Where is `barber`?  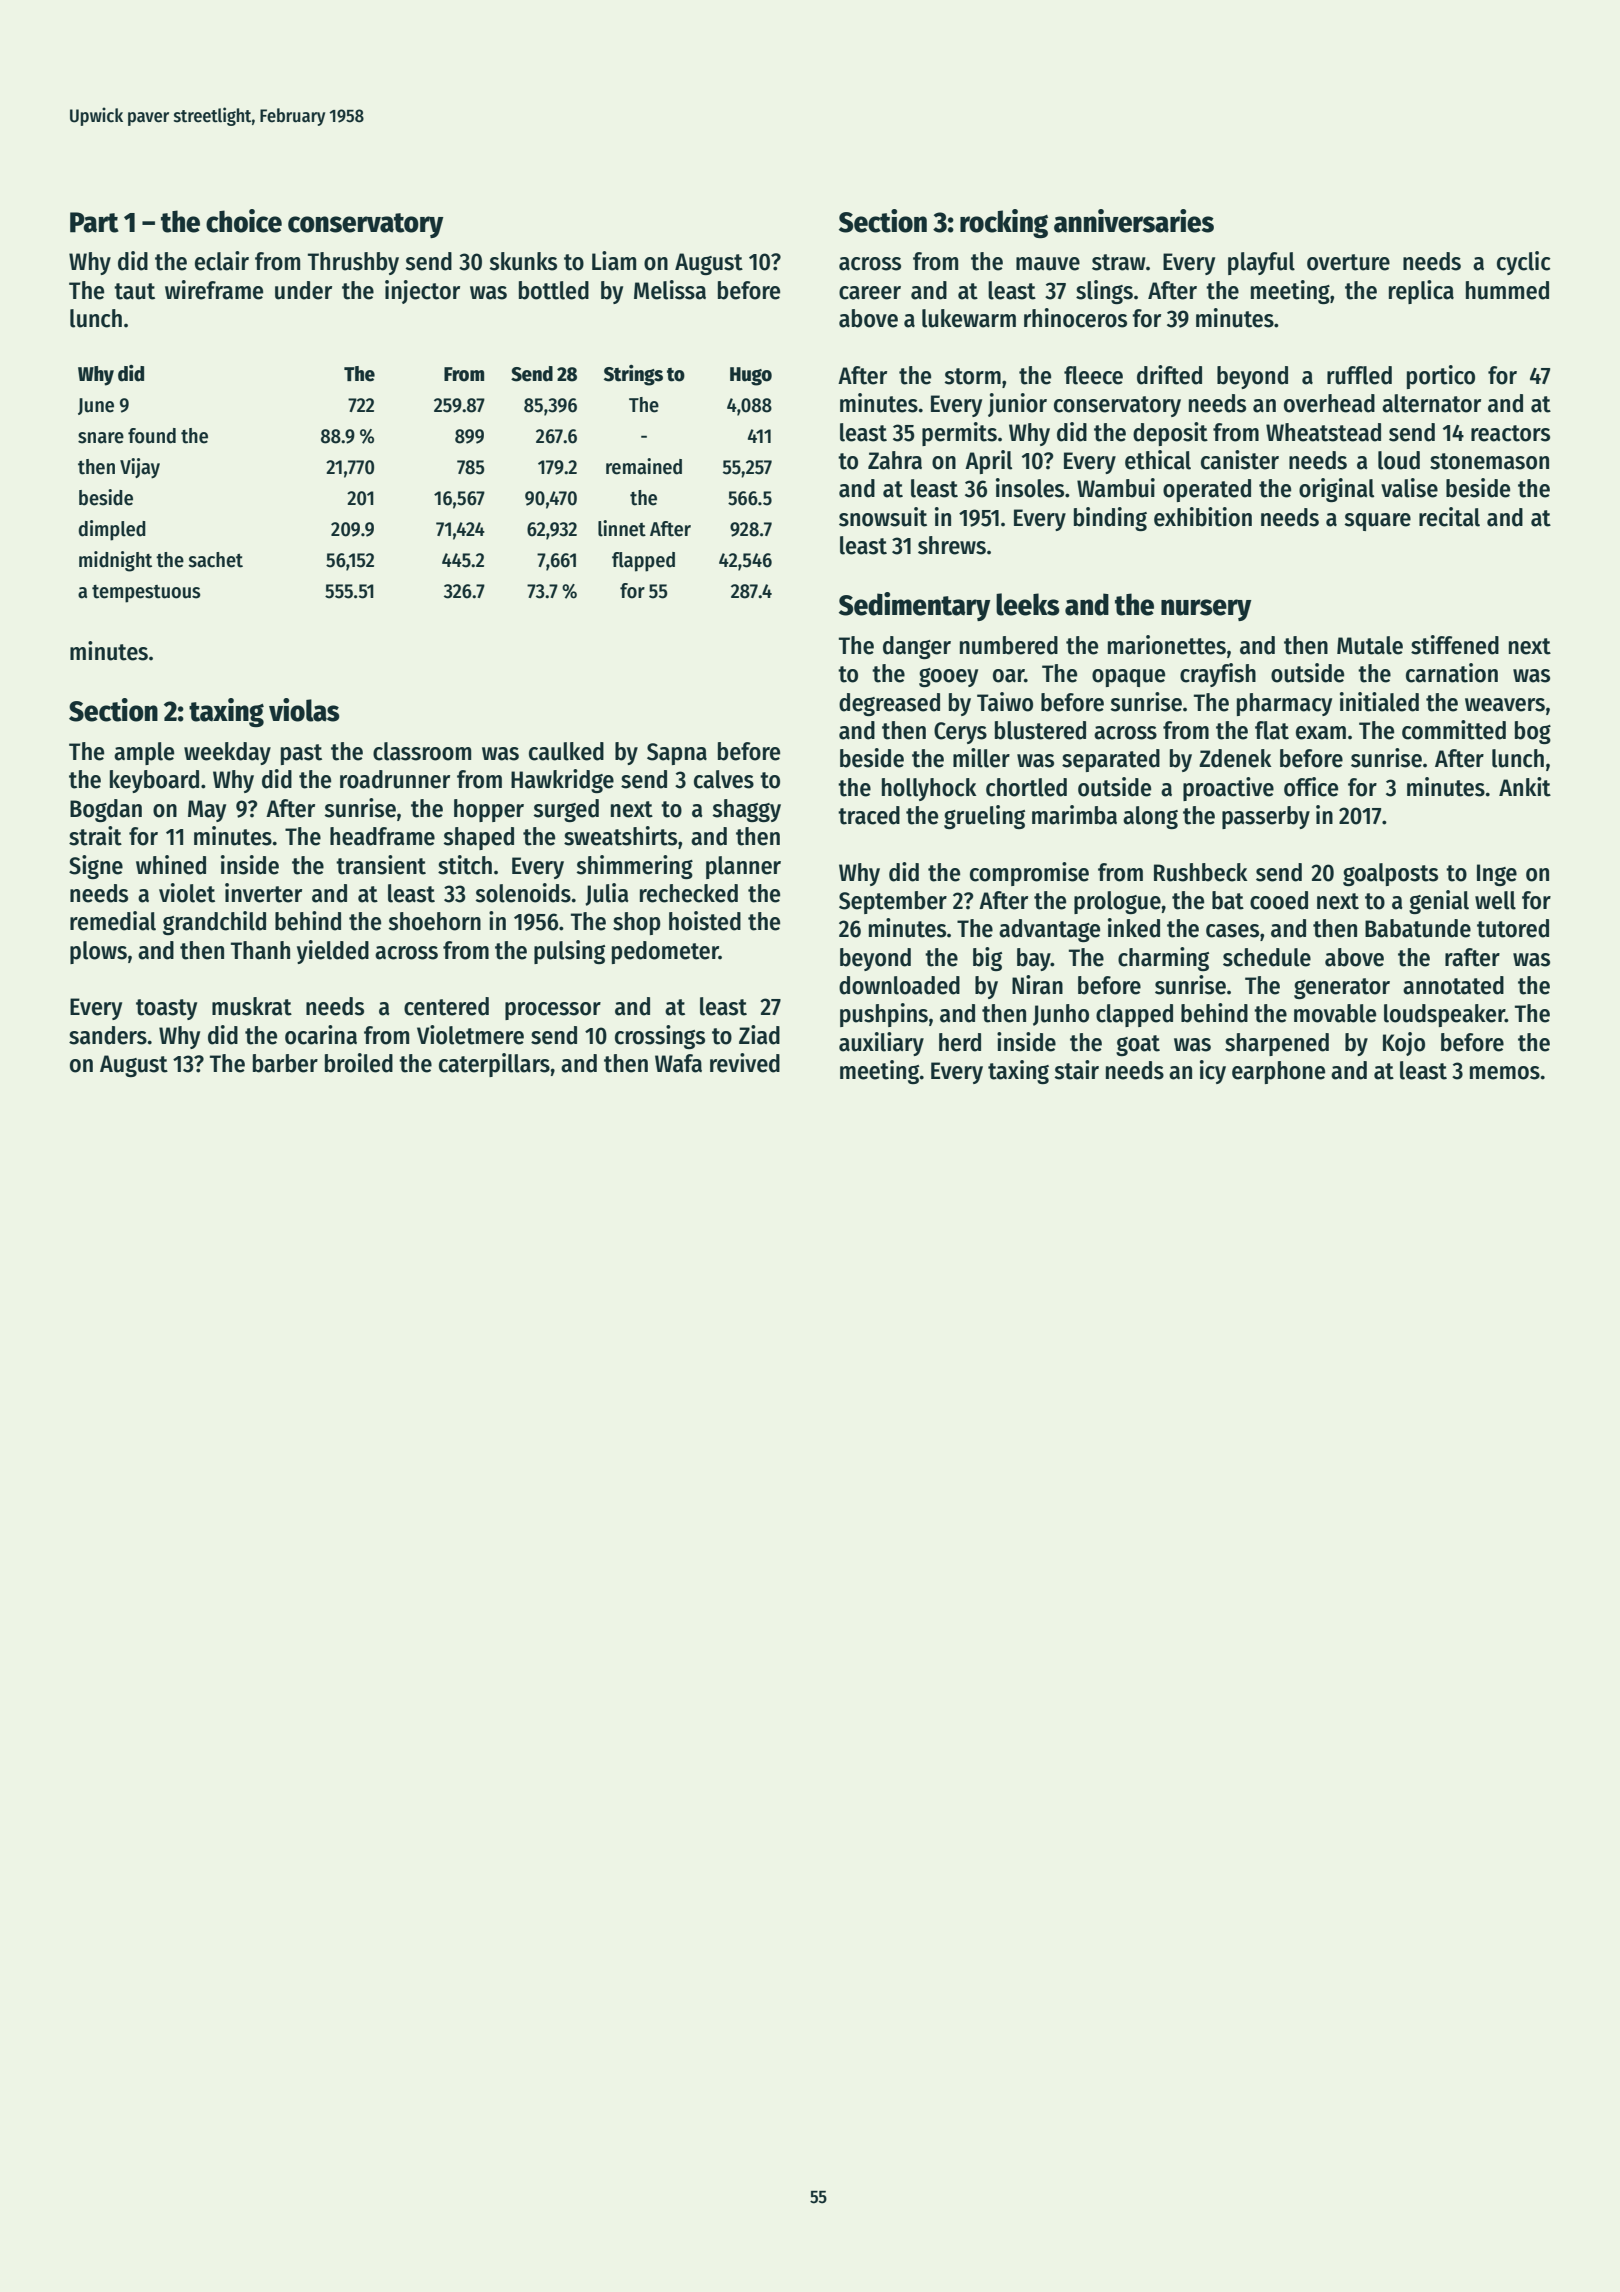 barber is located at coordinates (285, 1063).
